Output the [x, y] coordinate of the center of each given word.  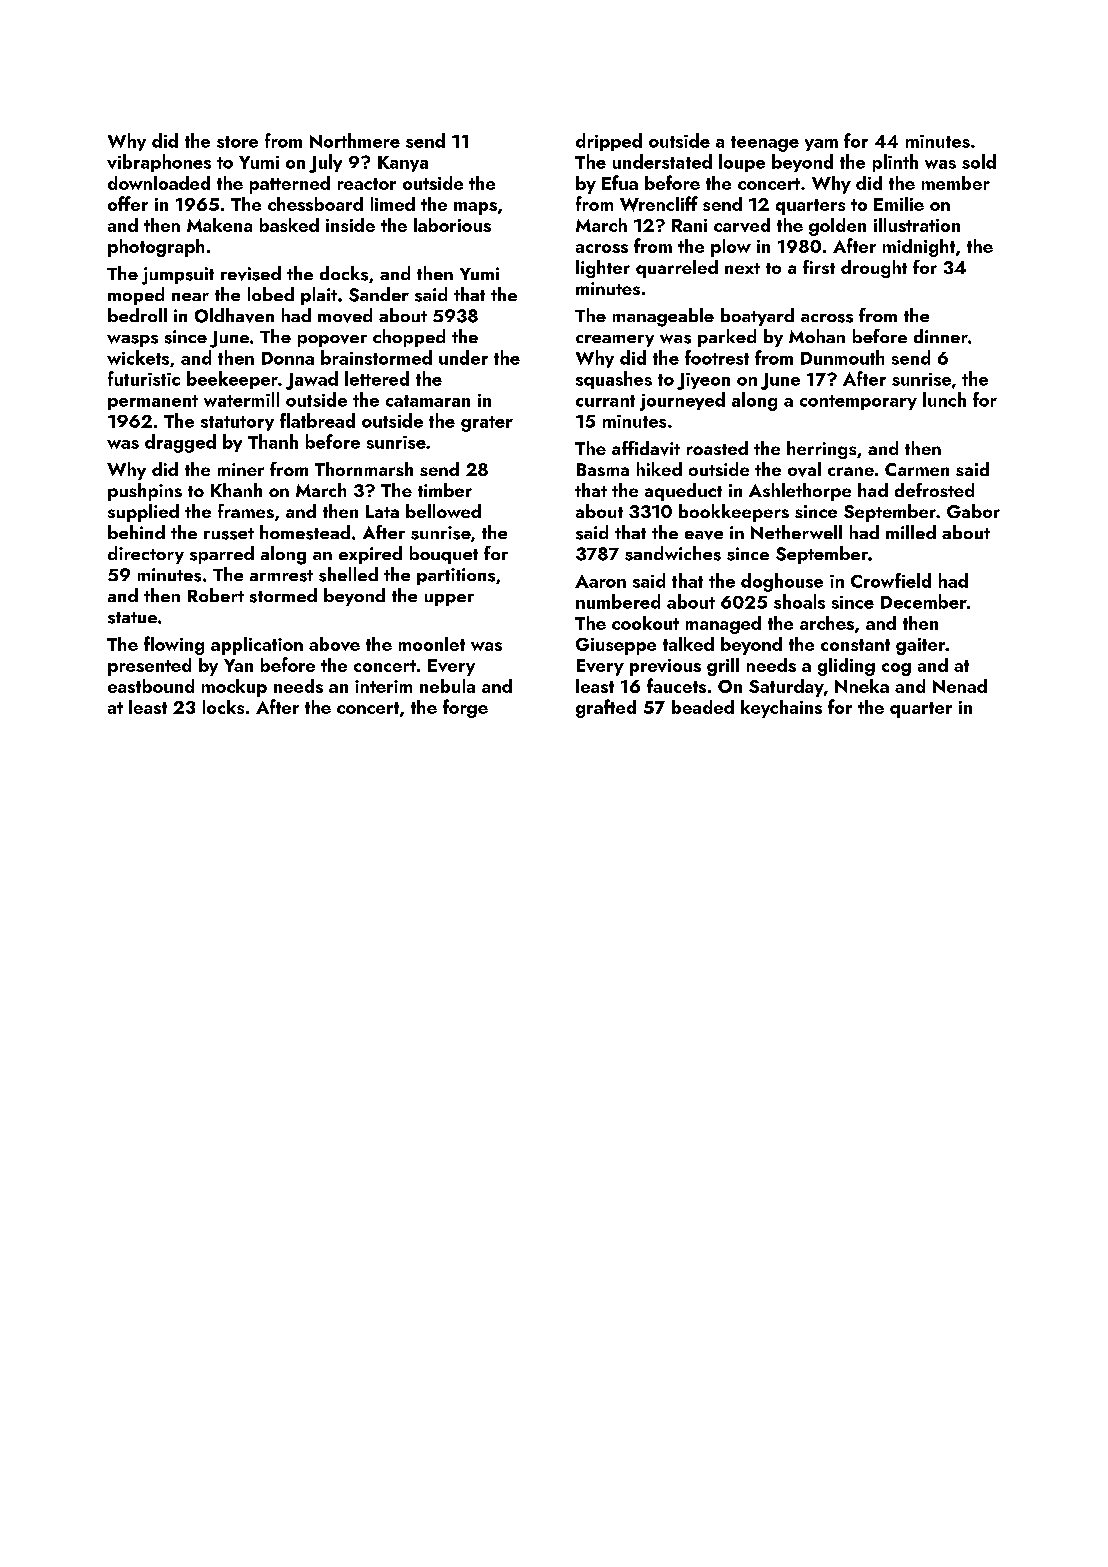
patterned [290, 185]
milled [911, 532]
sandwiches [673, 553]
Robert [216, 595]
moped [136, 296]
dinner [941, 336]
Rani [689, 225]
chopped [409, 338]
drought [874, 269]
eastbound [151, 686]
